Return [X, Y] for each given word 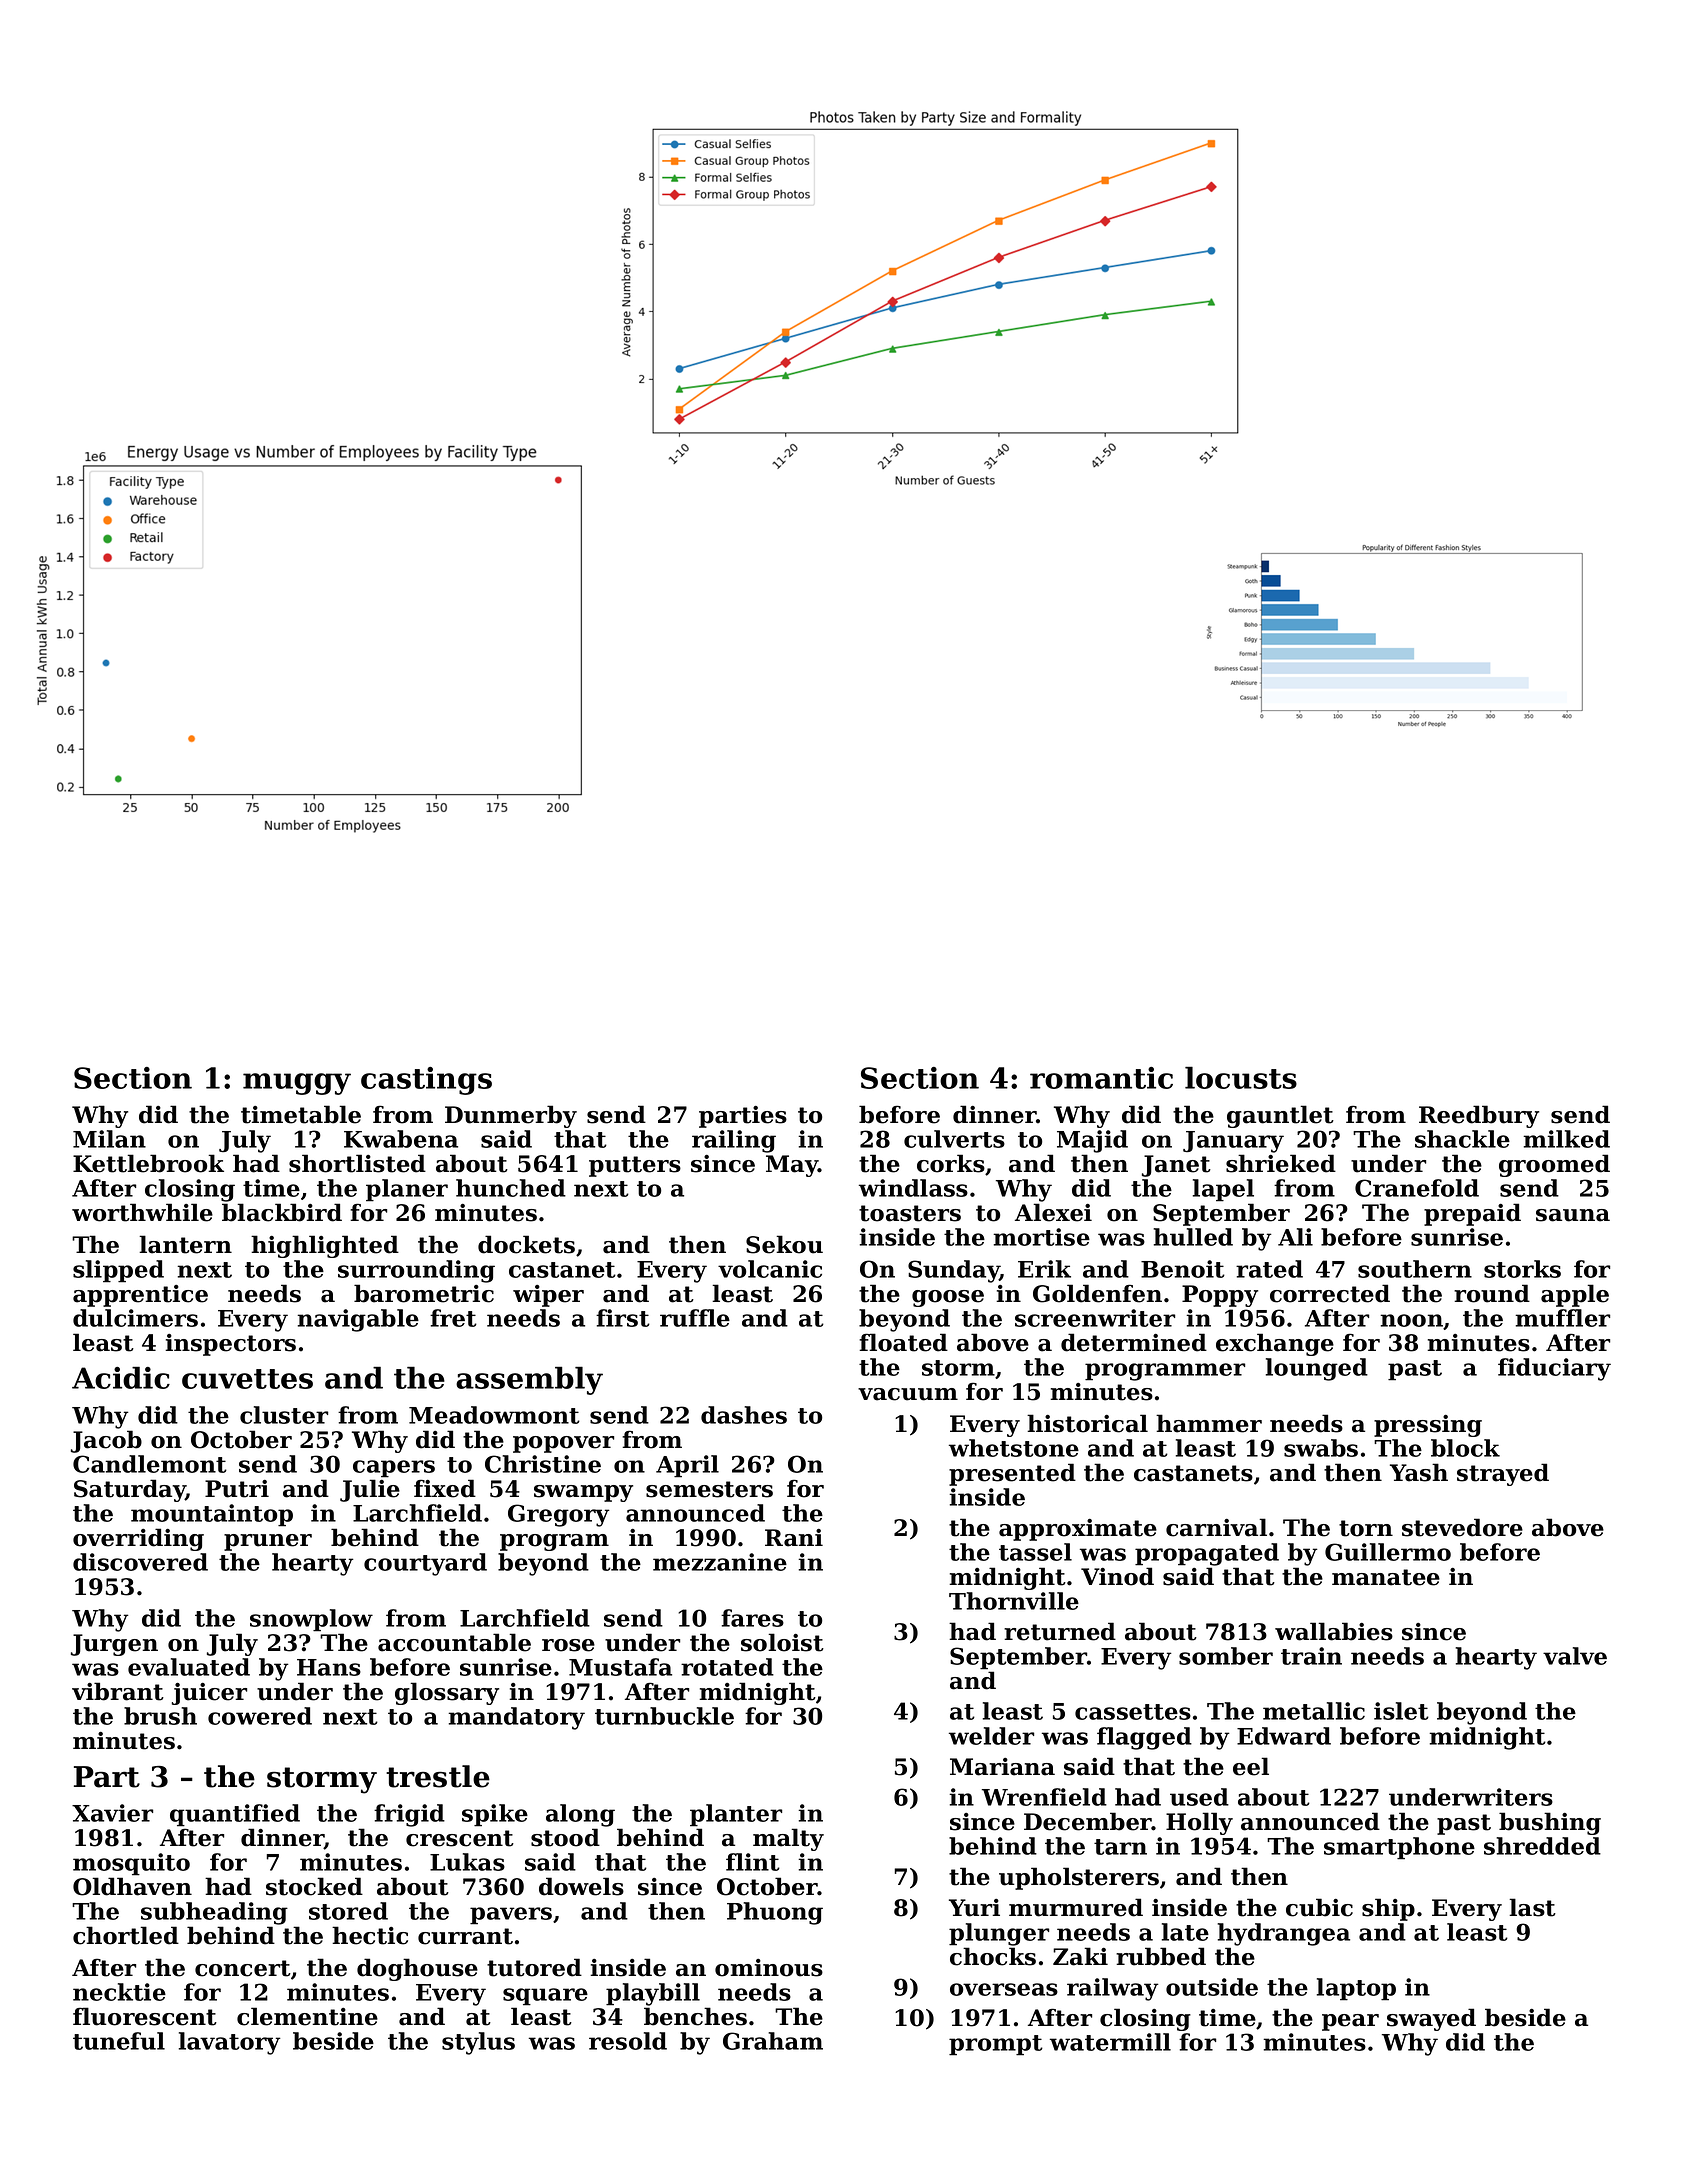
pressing [1428, 1426]
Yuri [974, 1908]
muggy [297, 1084]
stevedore [1462, 1527]
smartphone [1399, 1848]
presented [1012, 1474]
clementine [307, 2016]
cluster [284, 1415]
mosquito [131, 1864]
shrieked [1281, 1163]
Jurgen [114, 1645]
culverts [954, 1139]
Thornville [1014, 1601]
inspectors [230, 1345]
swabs [1321, 1448]
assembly [529, 1380]
